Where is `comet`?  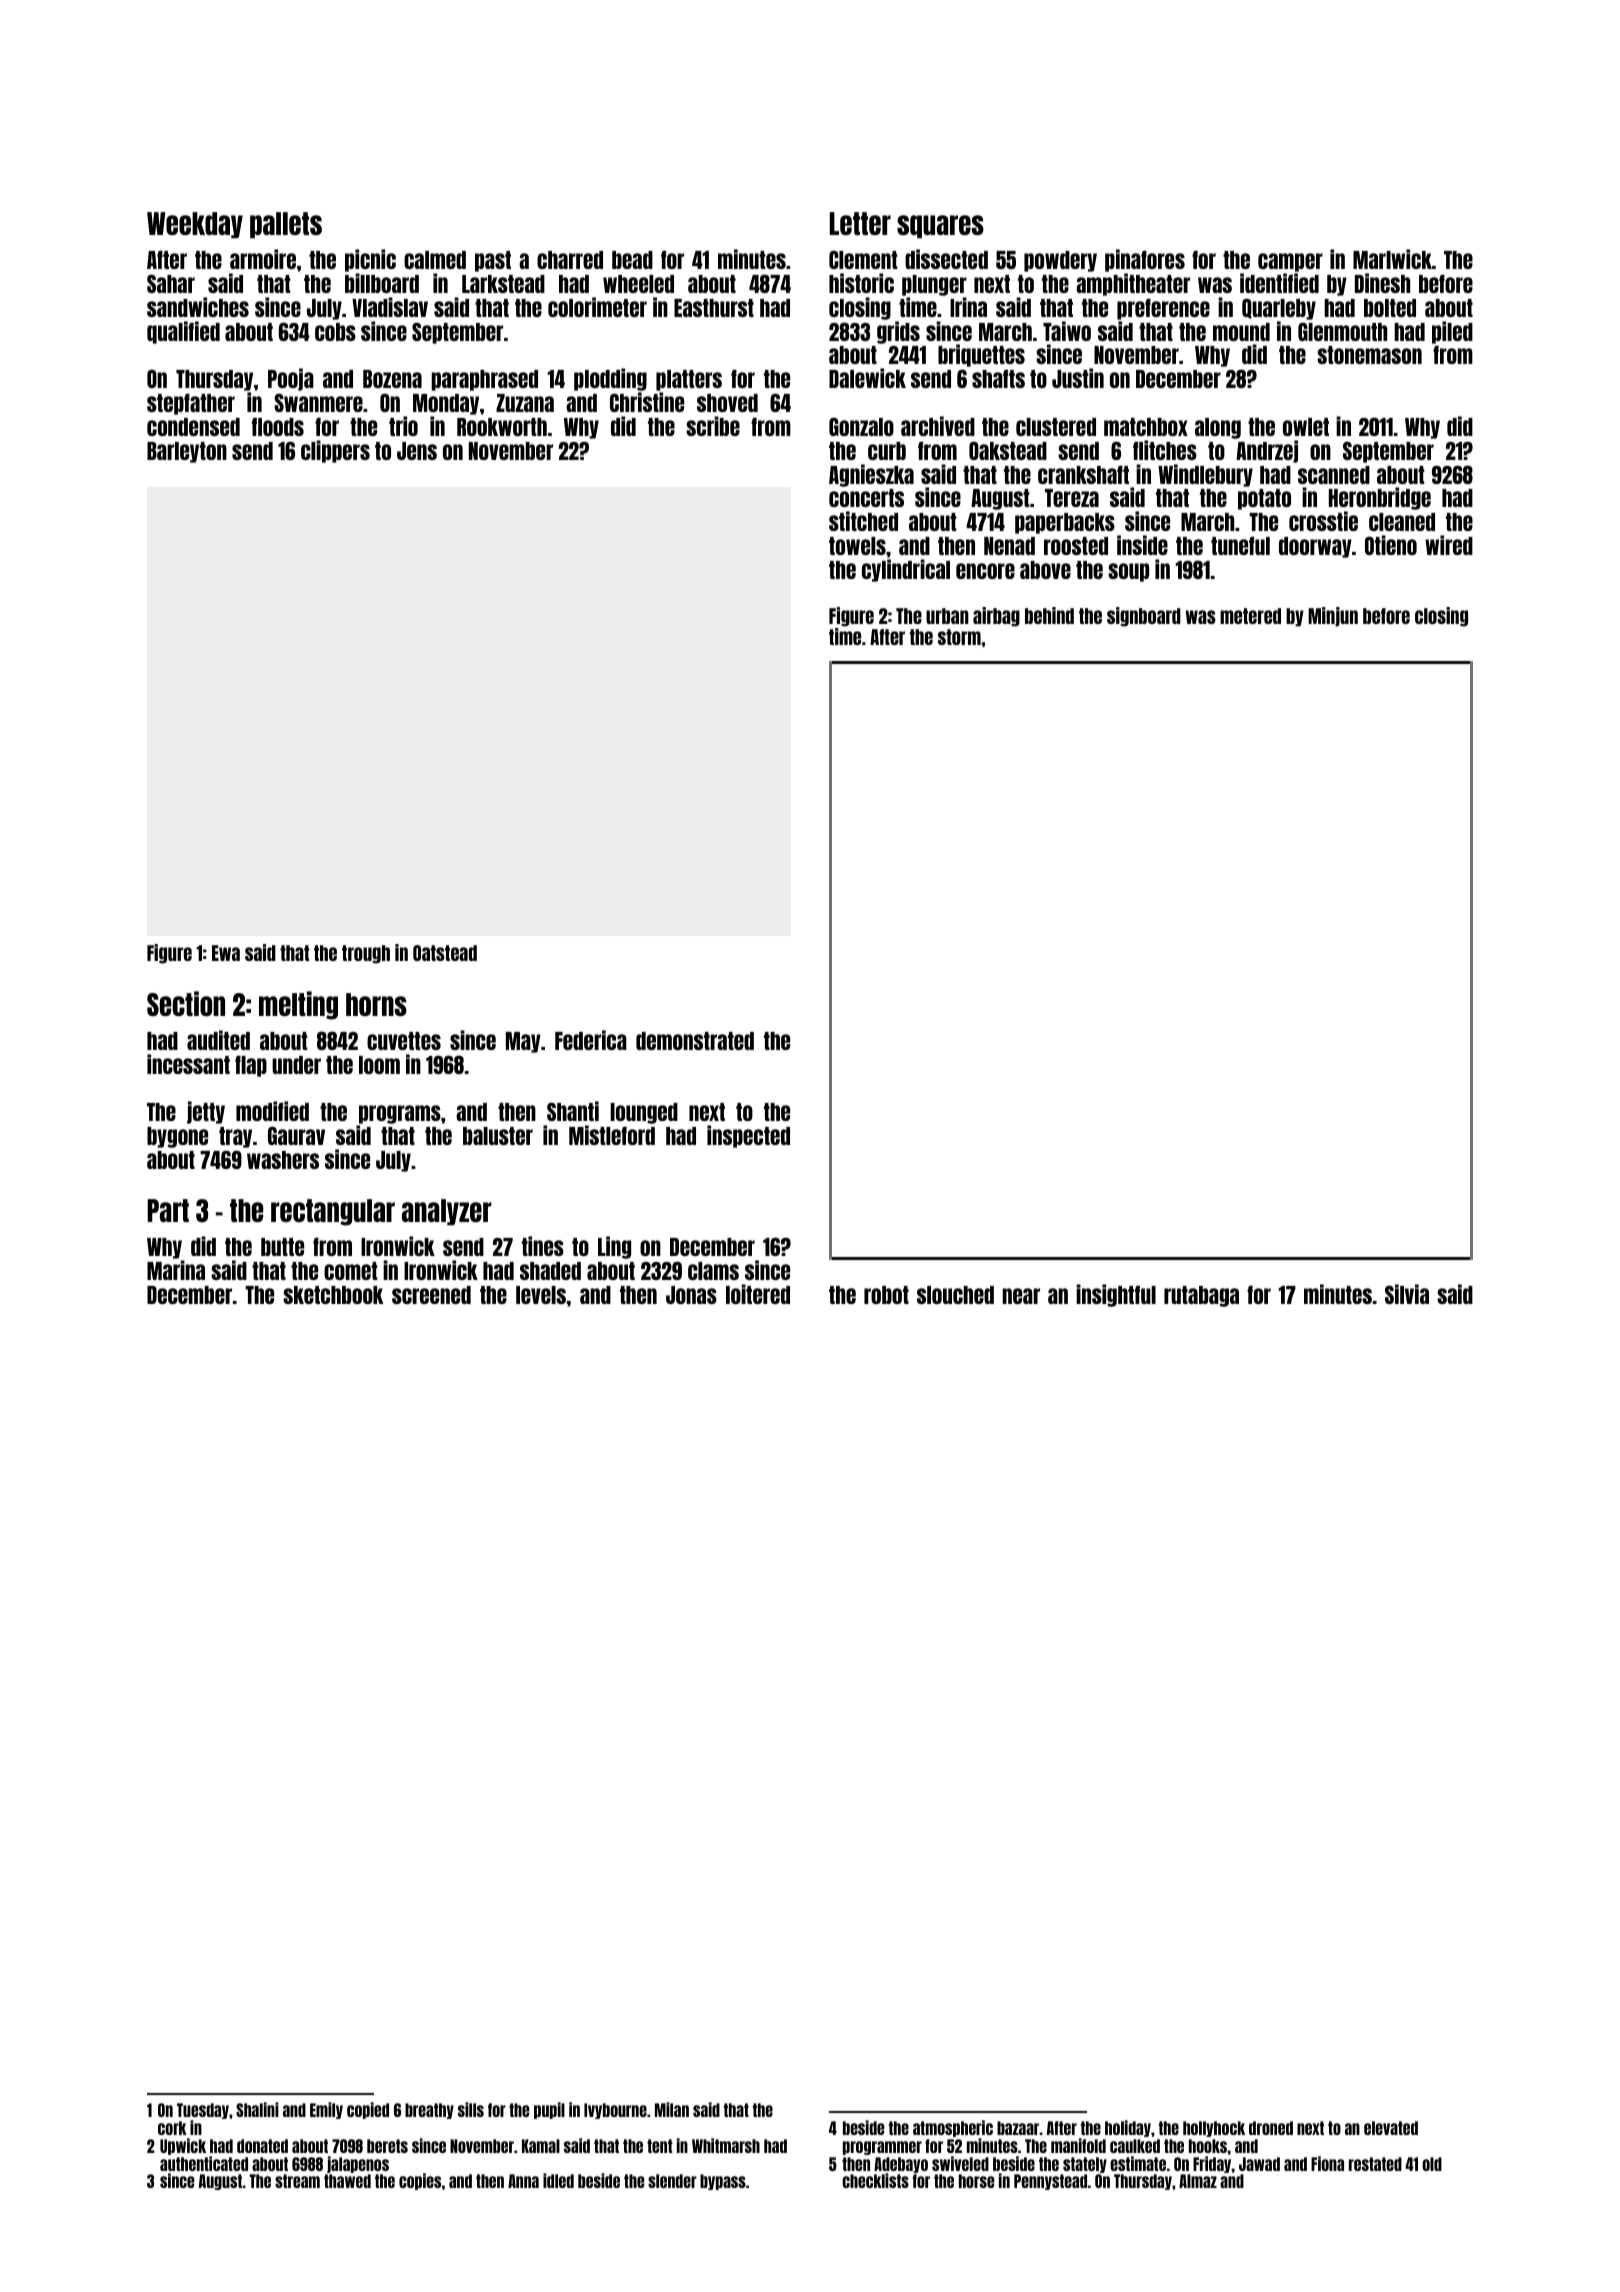
comet is located at coordinates (351, 1271).
